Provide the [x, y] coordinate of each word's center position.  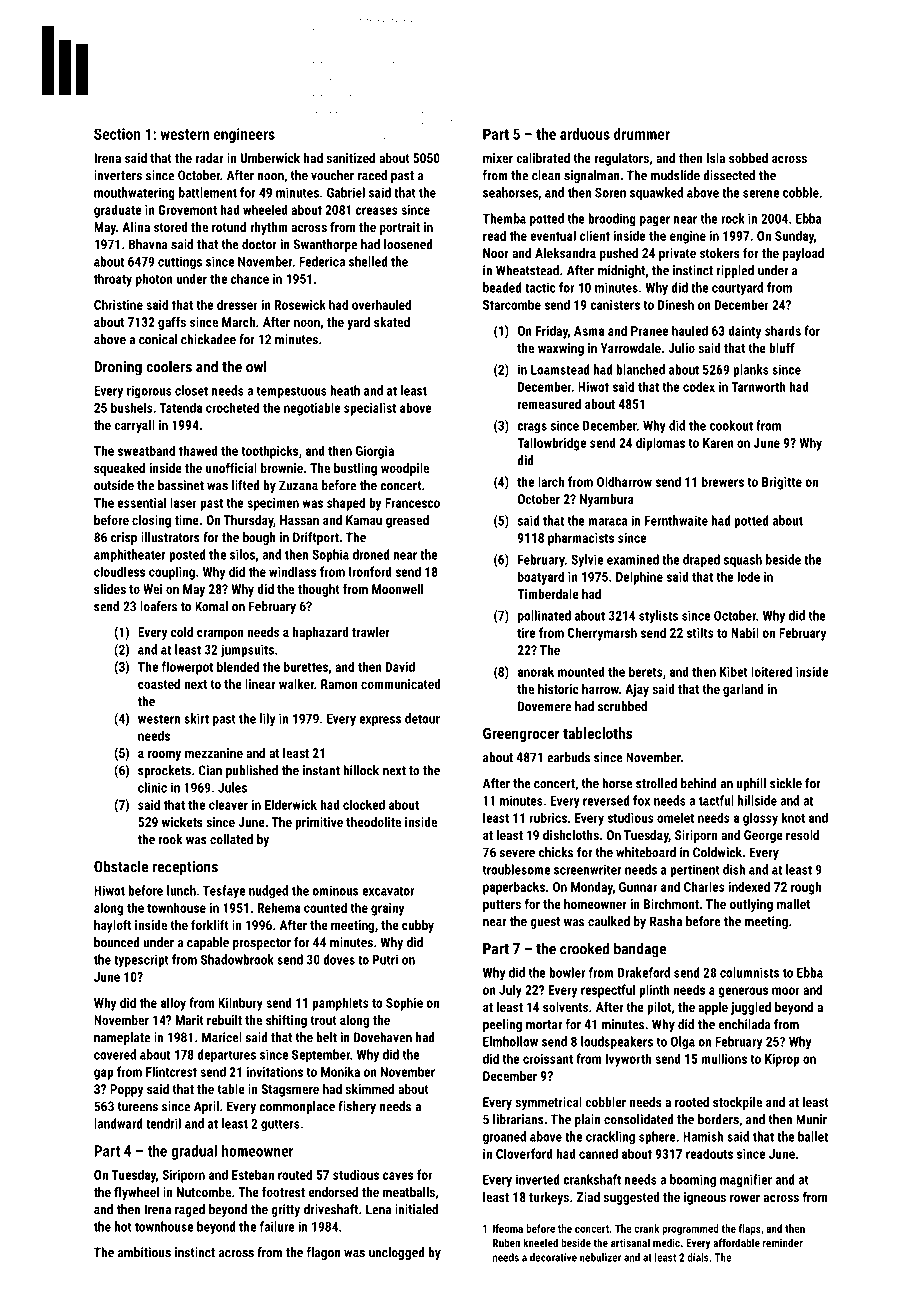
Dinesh [676, 304]
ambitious [144, 1252]
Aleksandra [565, 253]
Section [117, 134]
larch [551, 481]
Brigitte [782, 483]
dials [698, 1257]
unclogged [397, 1253]
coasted [159, 684]
